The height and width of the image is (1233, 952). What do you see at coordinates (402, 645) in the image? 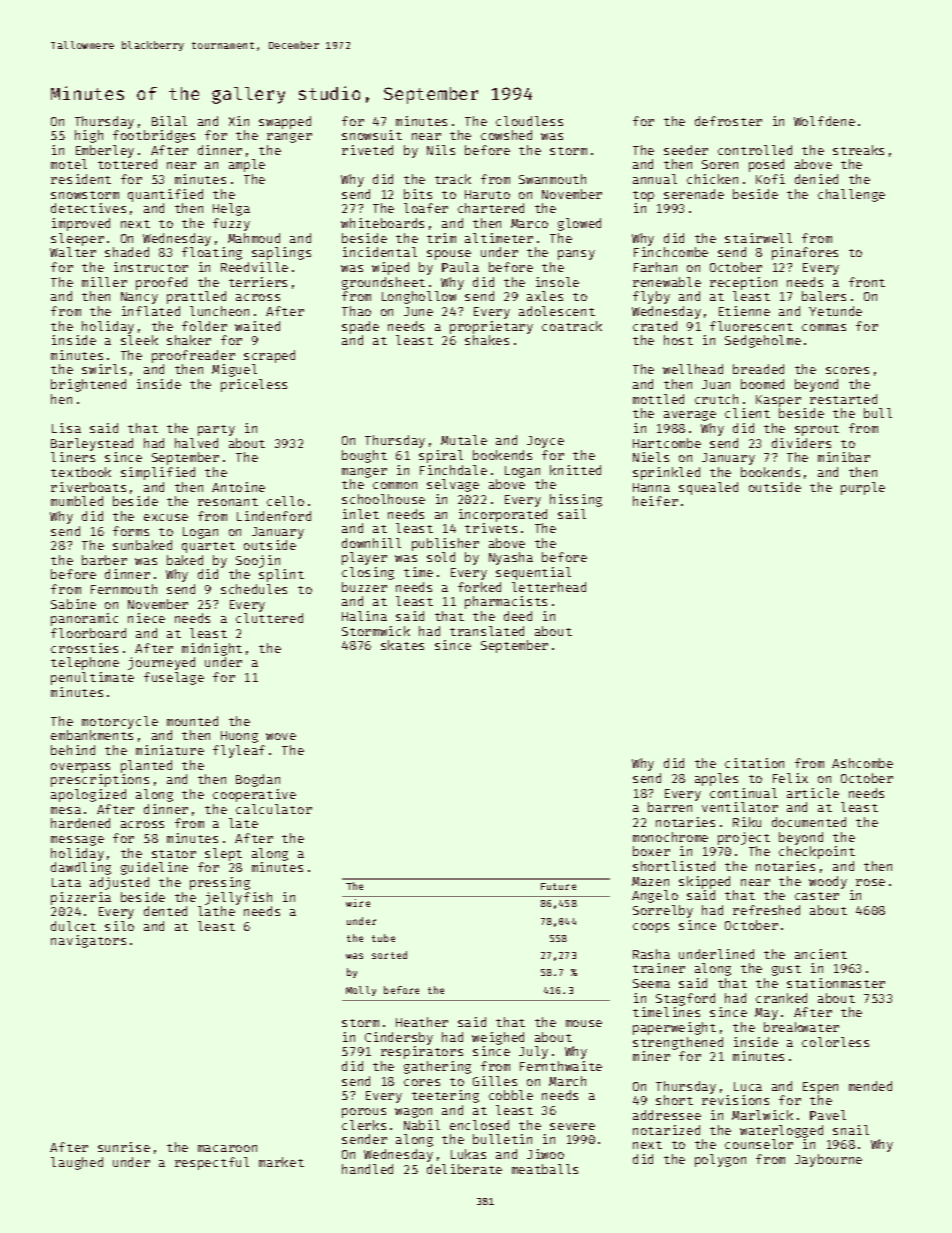
I see `skates` at bounding box center [402, 645].
